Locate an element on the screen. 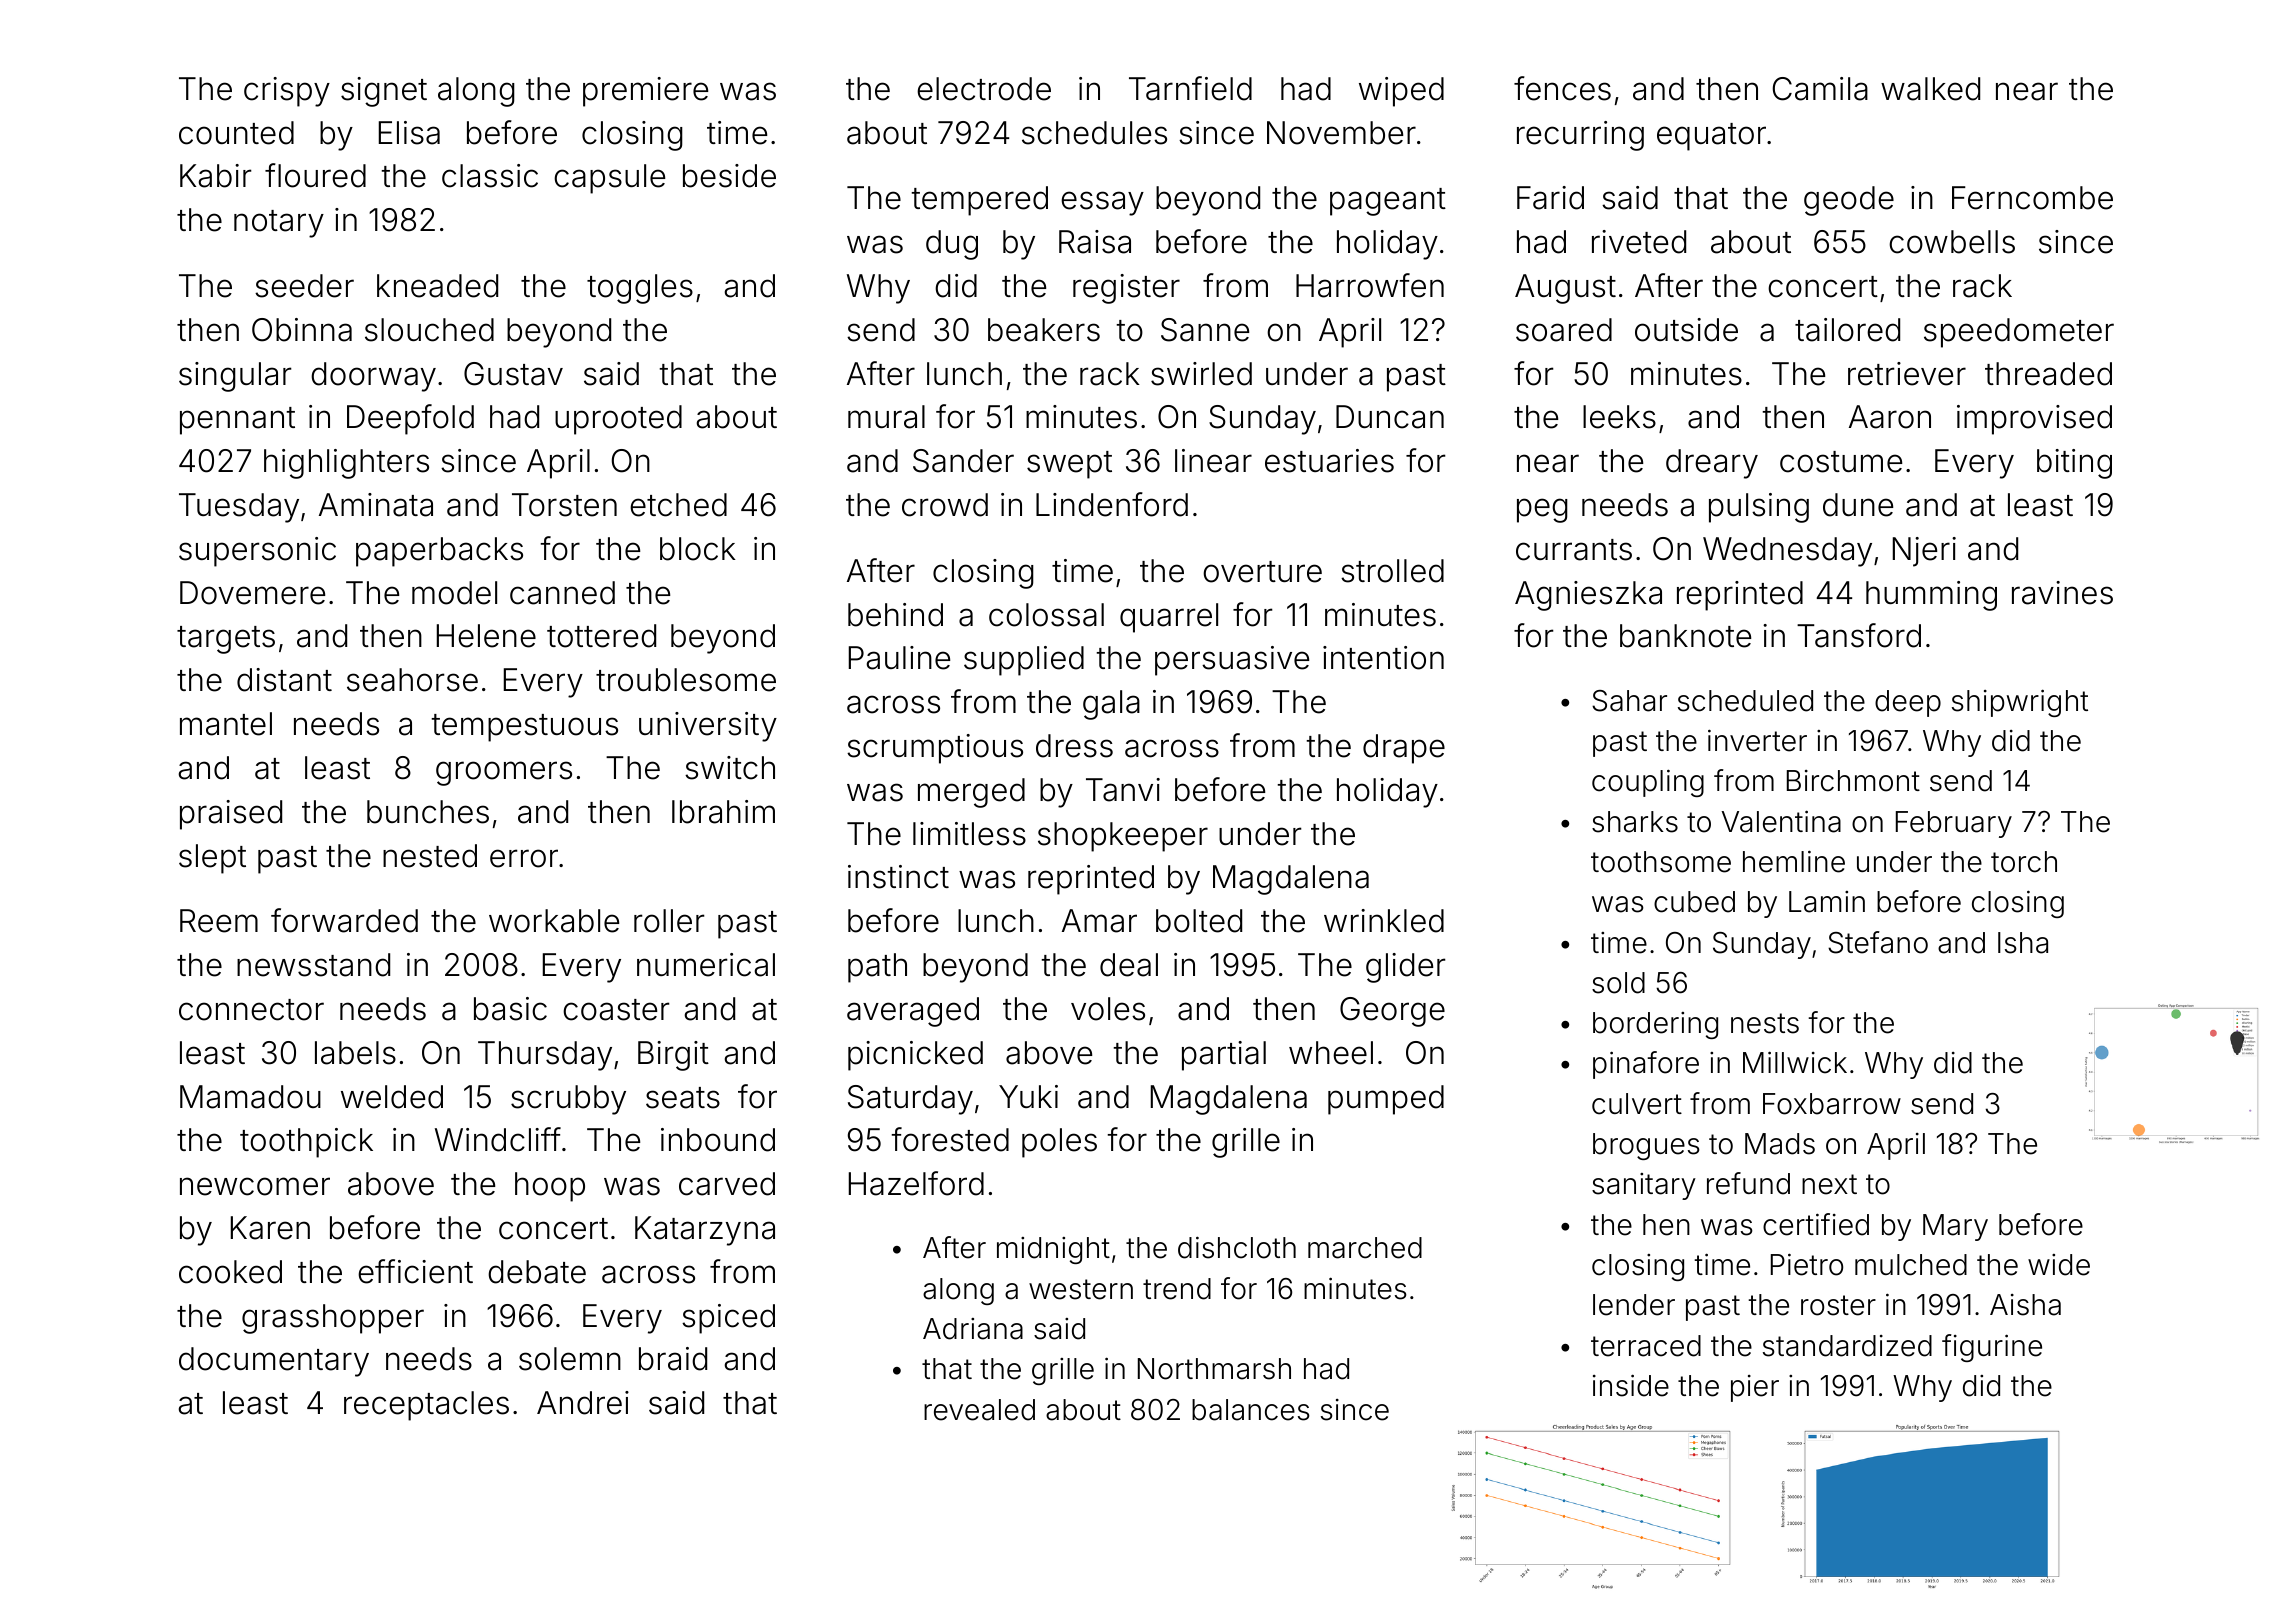 The width and height of the screenshot is (2292, 1620). roller is located at coordinates (669, 921).
